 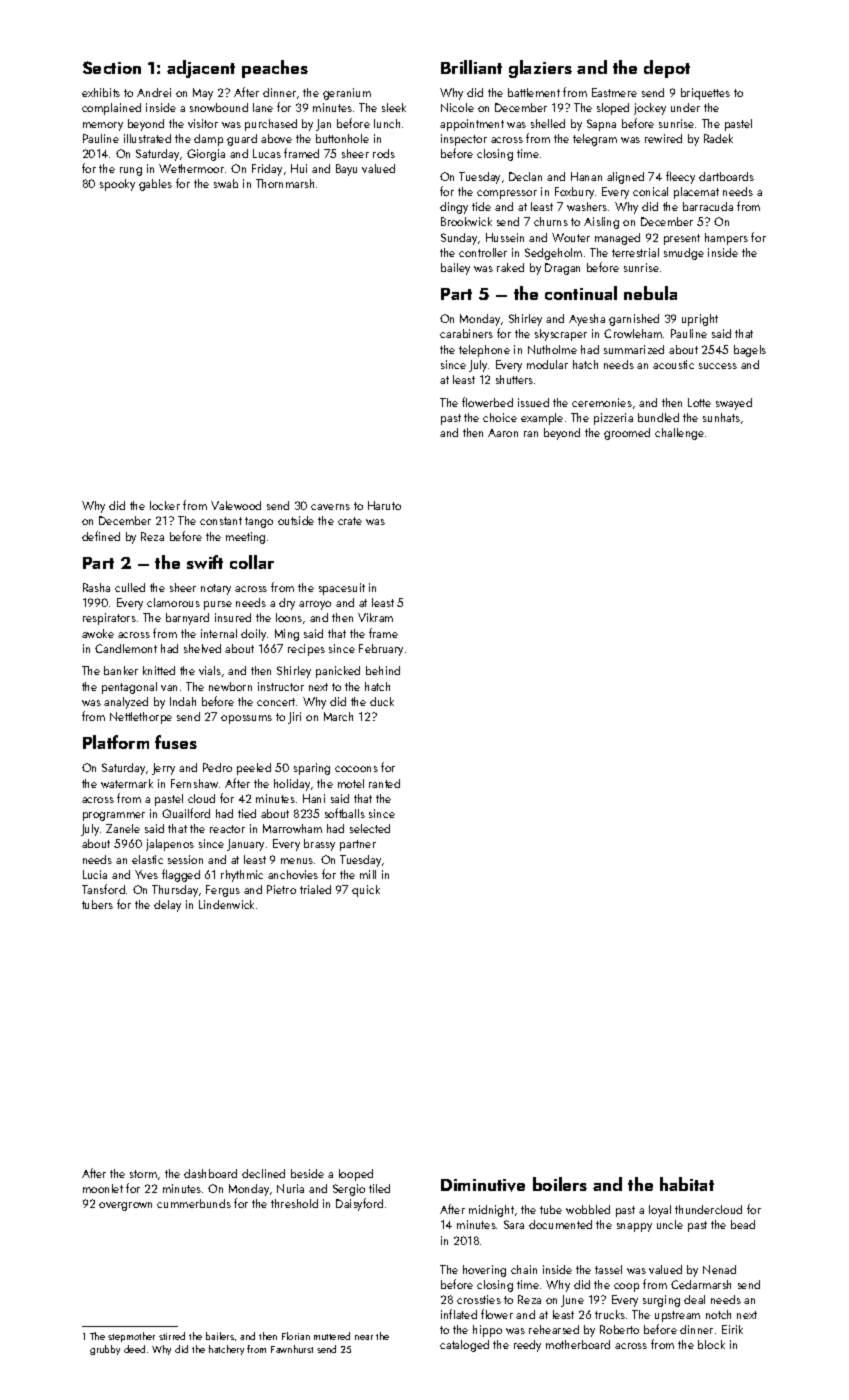 What do you see at coordinates (307, 1173) in the screenshot?
I see `beside` at bounding box center [307, 1173].
